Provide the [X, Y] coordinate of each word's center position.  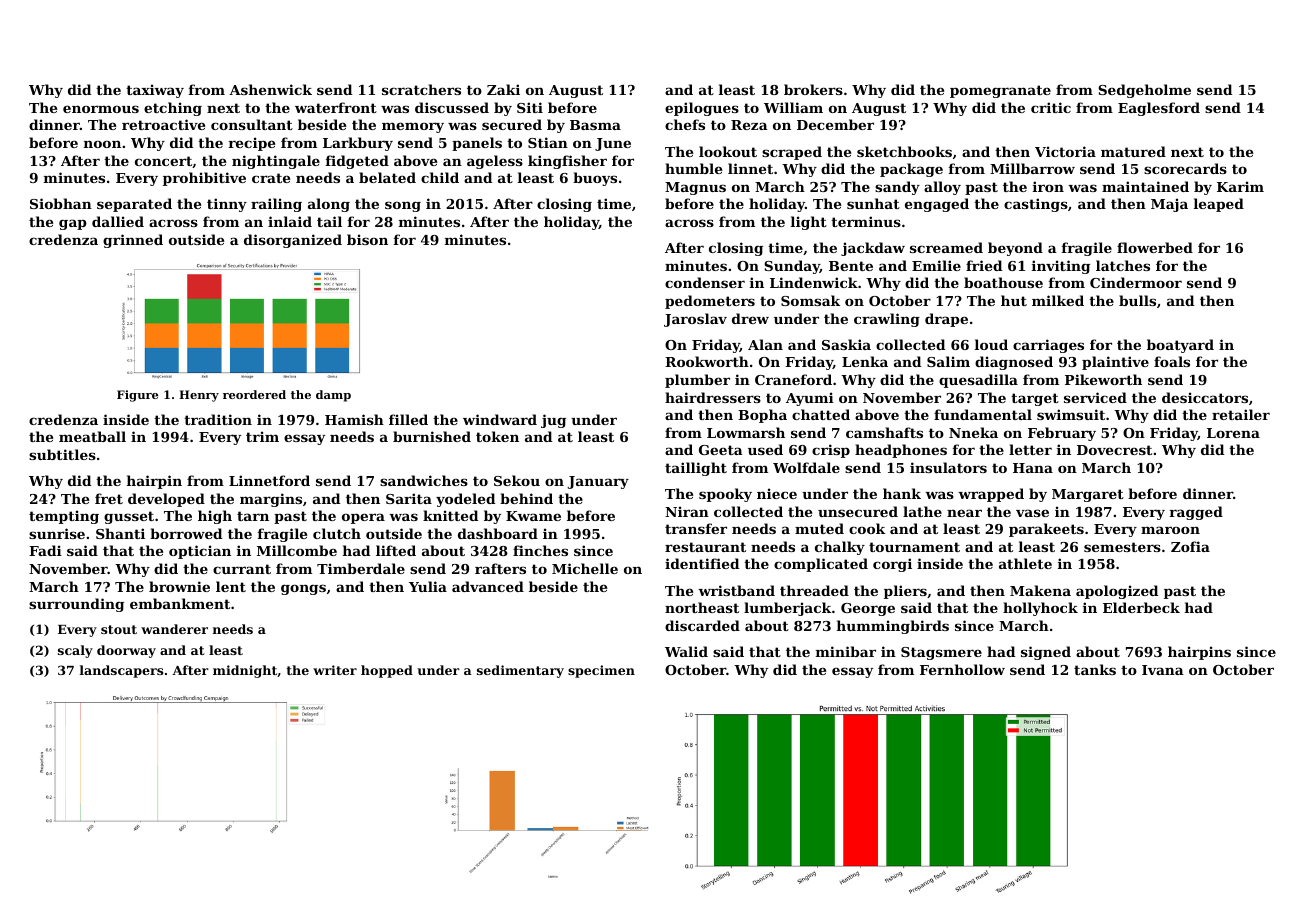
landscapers [121, 671]
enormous [101, 109]
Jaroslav [695, 320]
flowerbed [1155, 247]
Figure [137, 396]
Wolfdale [806, 467]
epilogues [702, 109]
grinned [133, 241]
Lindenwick [814, 282]
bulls [1137, 300]
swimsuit [1071, 414]
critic [1051, 107]
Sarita [409, 498]
